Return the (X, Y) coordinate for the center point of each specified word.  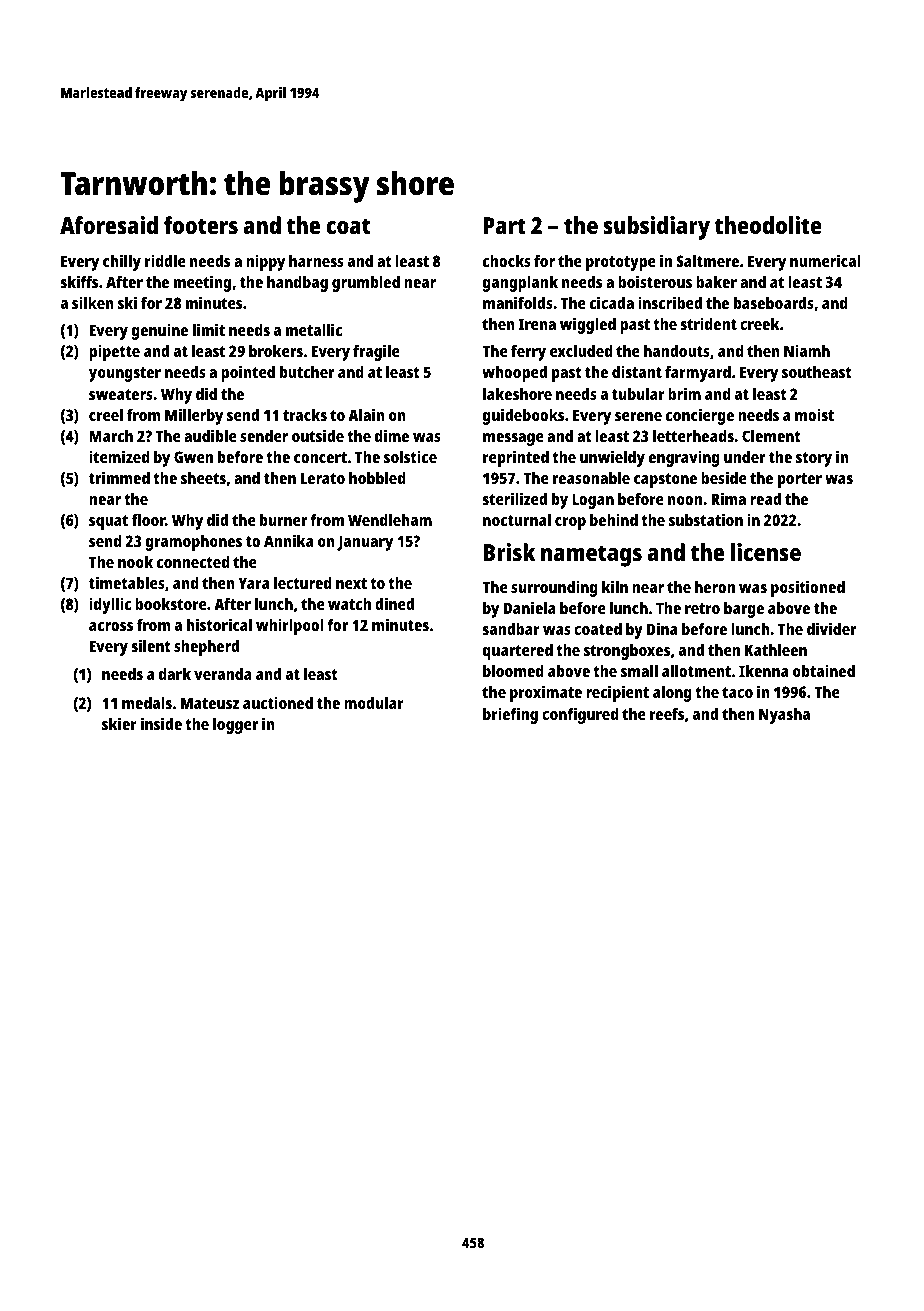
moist (814, 414)
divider (831, 628)
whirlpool (290, 626)
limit (209, 329)
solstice (410, 456)
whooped (514, 374)
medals (147, 703)
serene (638, 416)
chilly (122, 262)
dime (392, 435)
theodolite (768, 225)
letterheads (693, 436)
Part (504, 225)
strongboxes (627, 652)
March (111, 436)
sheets (203, 478)
